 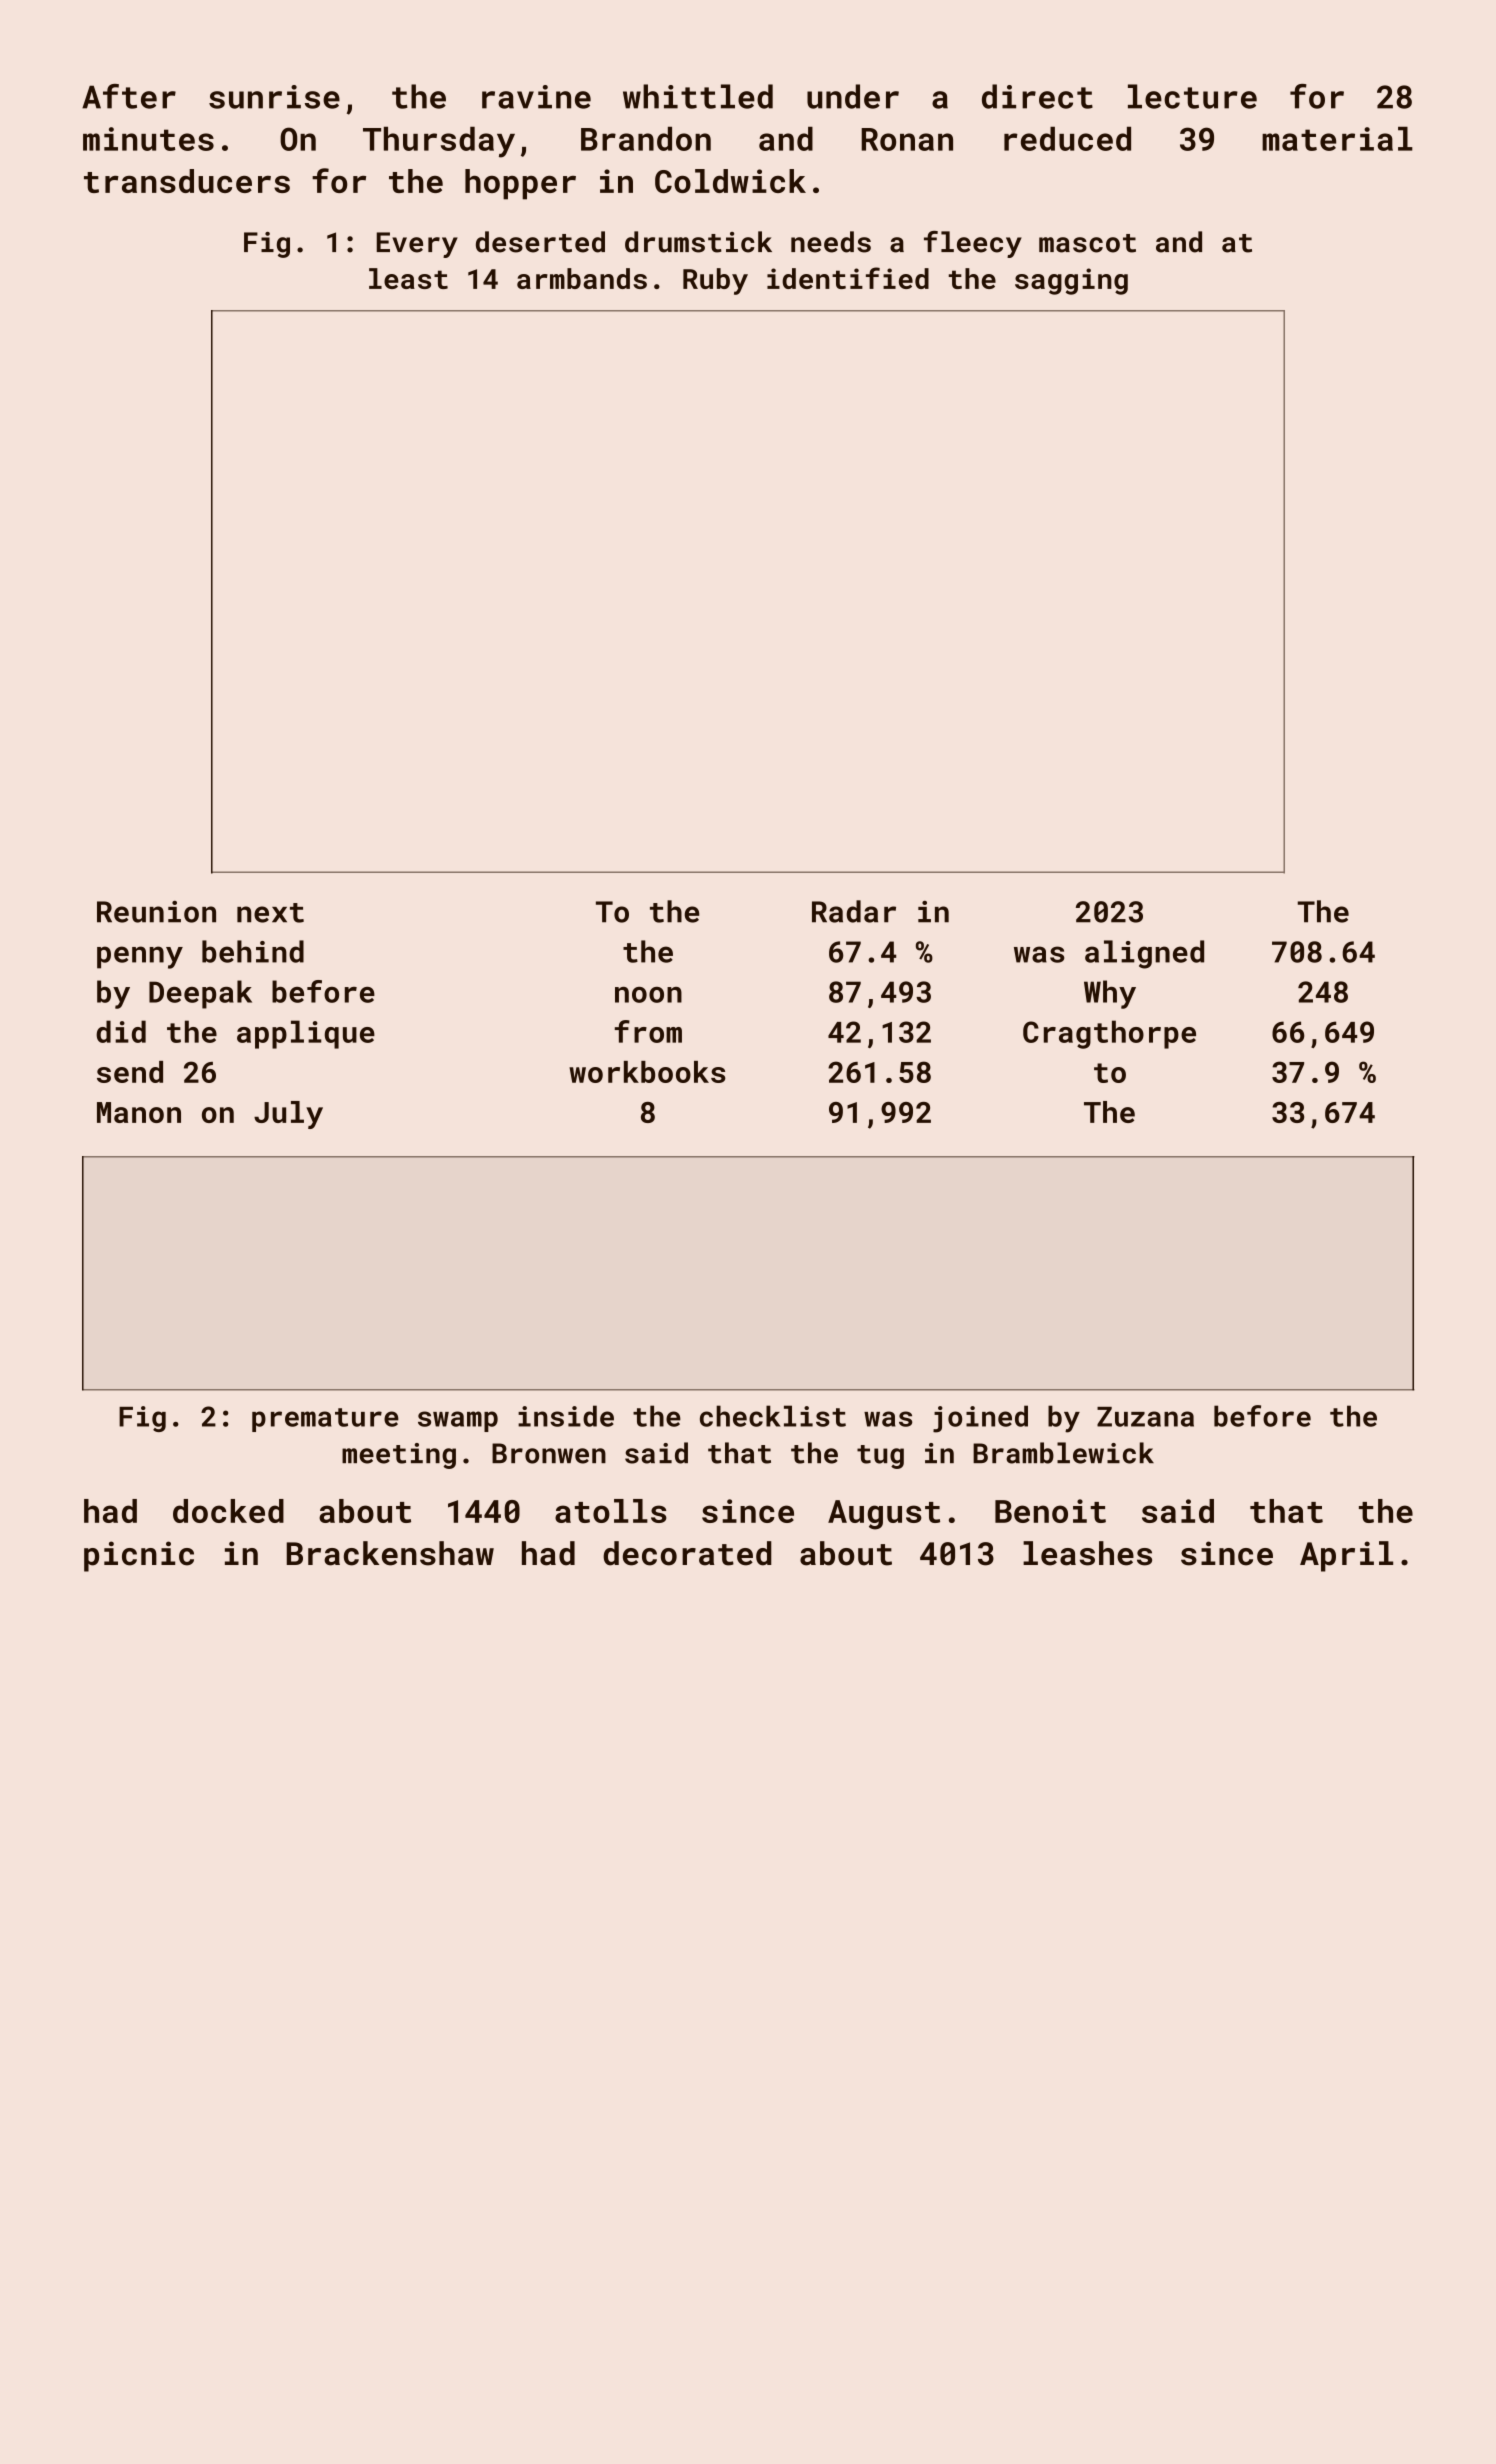 I want to click on least, so click(x=408, y=278).
